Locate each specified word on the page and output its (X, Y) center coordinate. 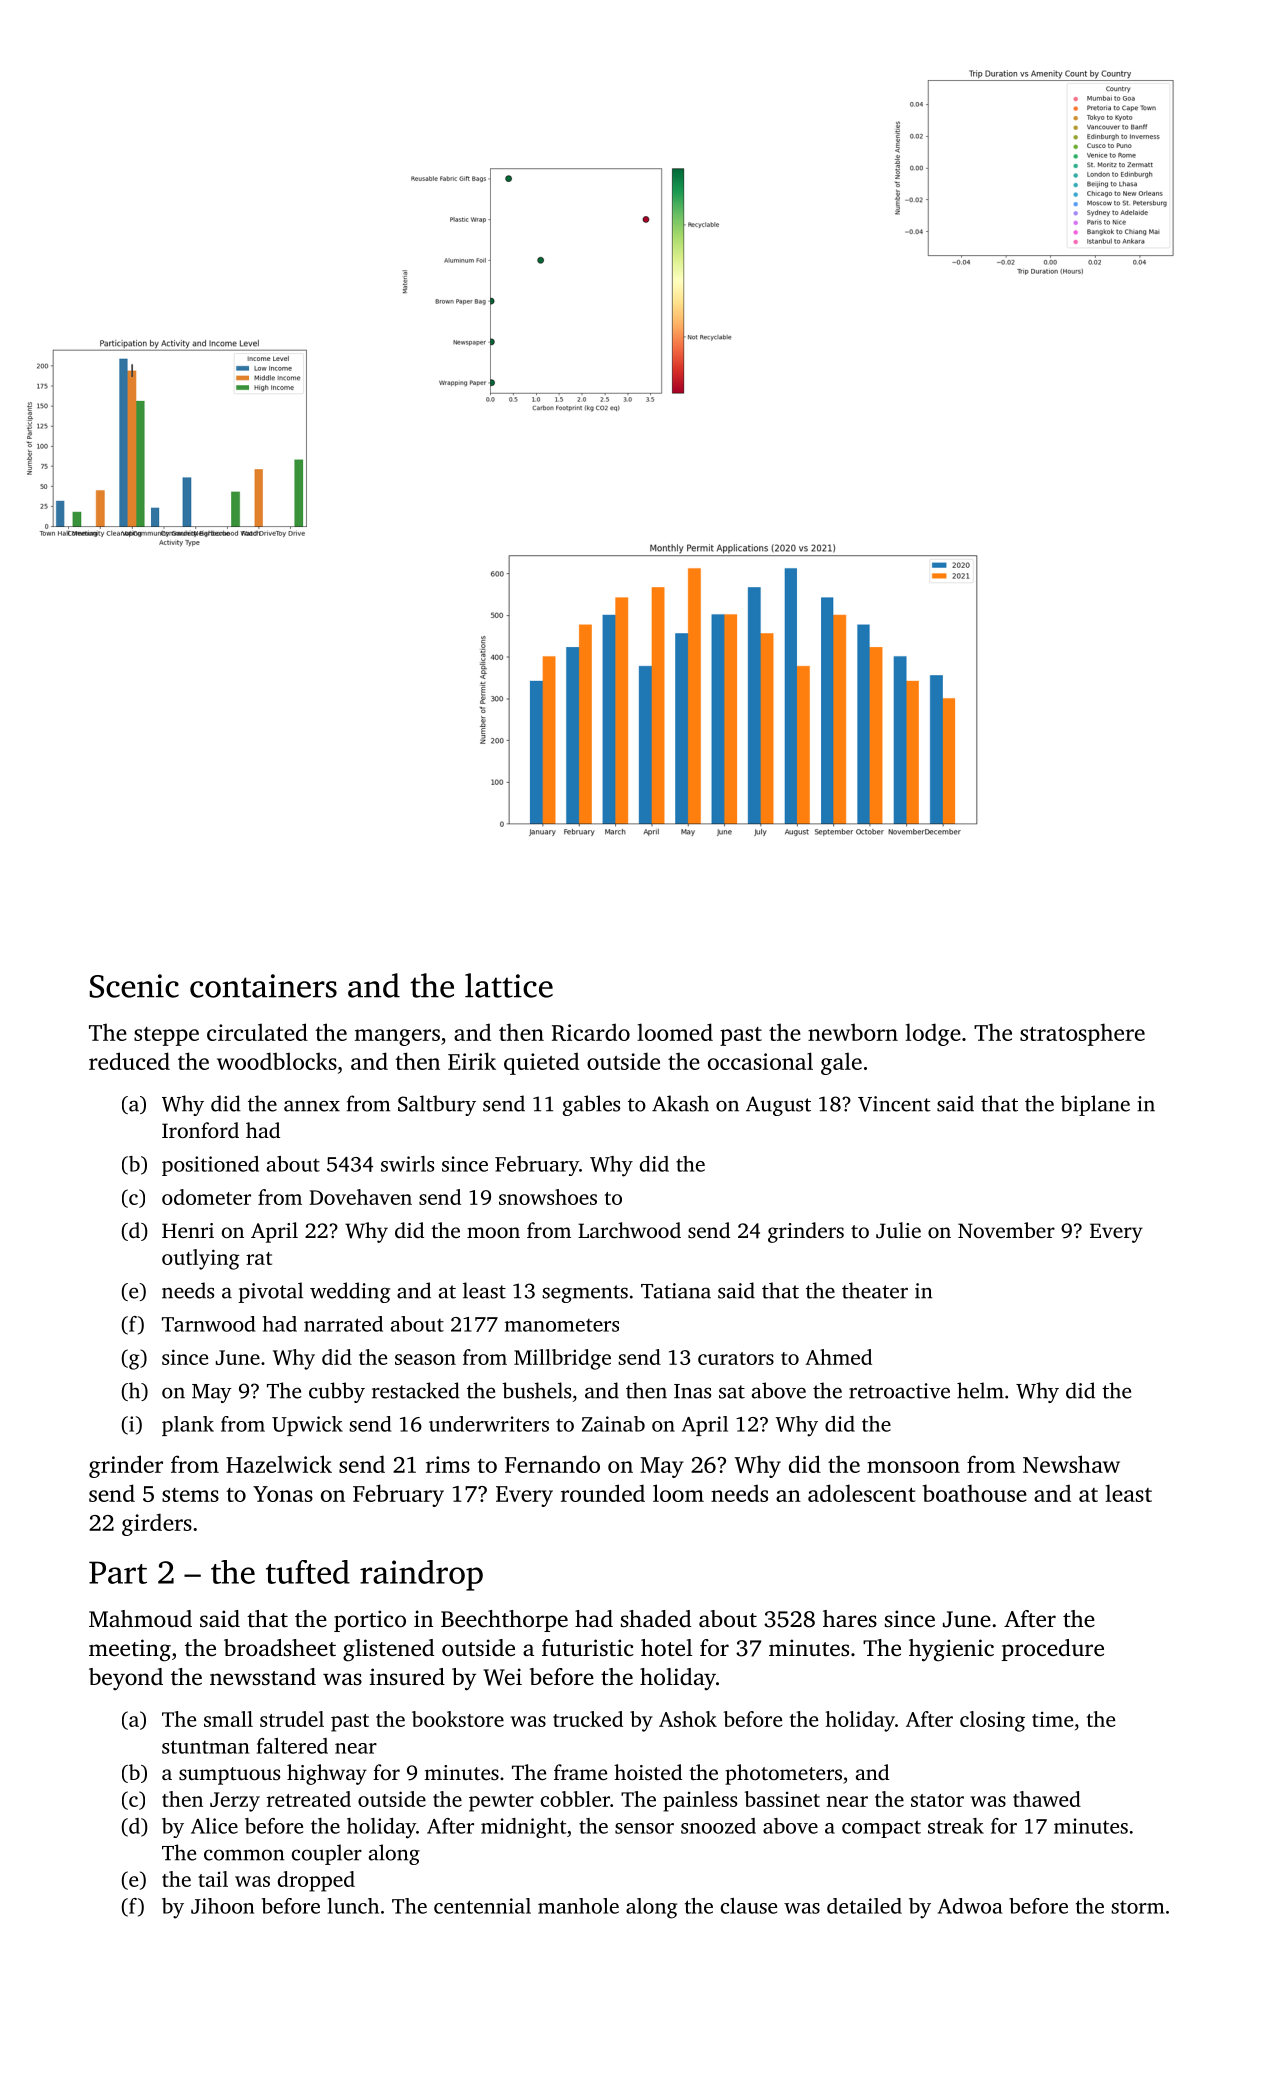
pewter (501, 1803)
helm (980, 1390)
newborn (853, 1032)
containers (263, 986)
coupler (327, 1854)
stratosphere (1082, 1034)
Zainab (613, 1424)
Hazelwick (279, 1464)
